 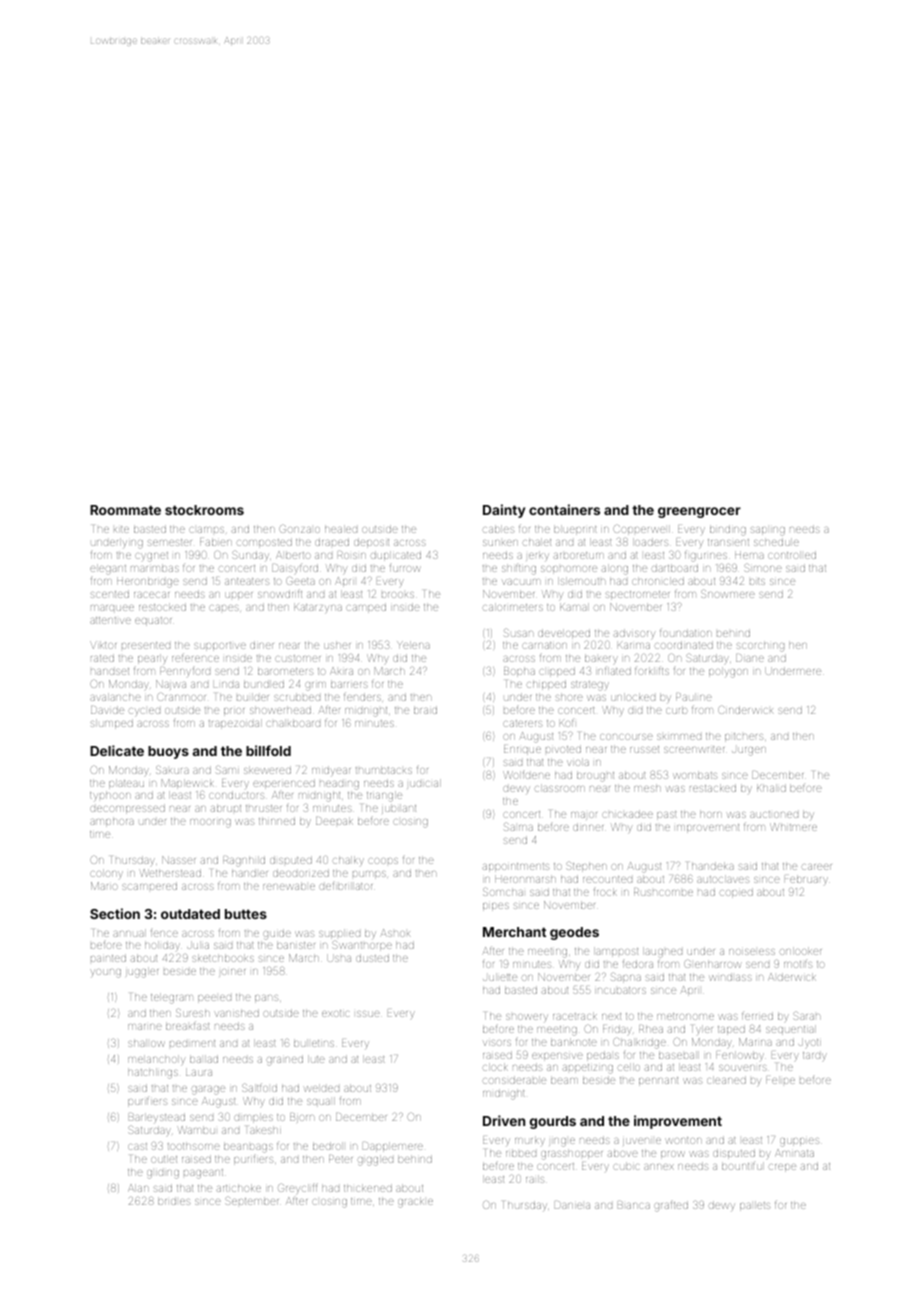 What do you see at coordinates (504, 511) in the screenshot?
I see `Dainty` at bounding box center [504, 511].
